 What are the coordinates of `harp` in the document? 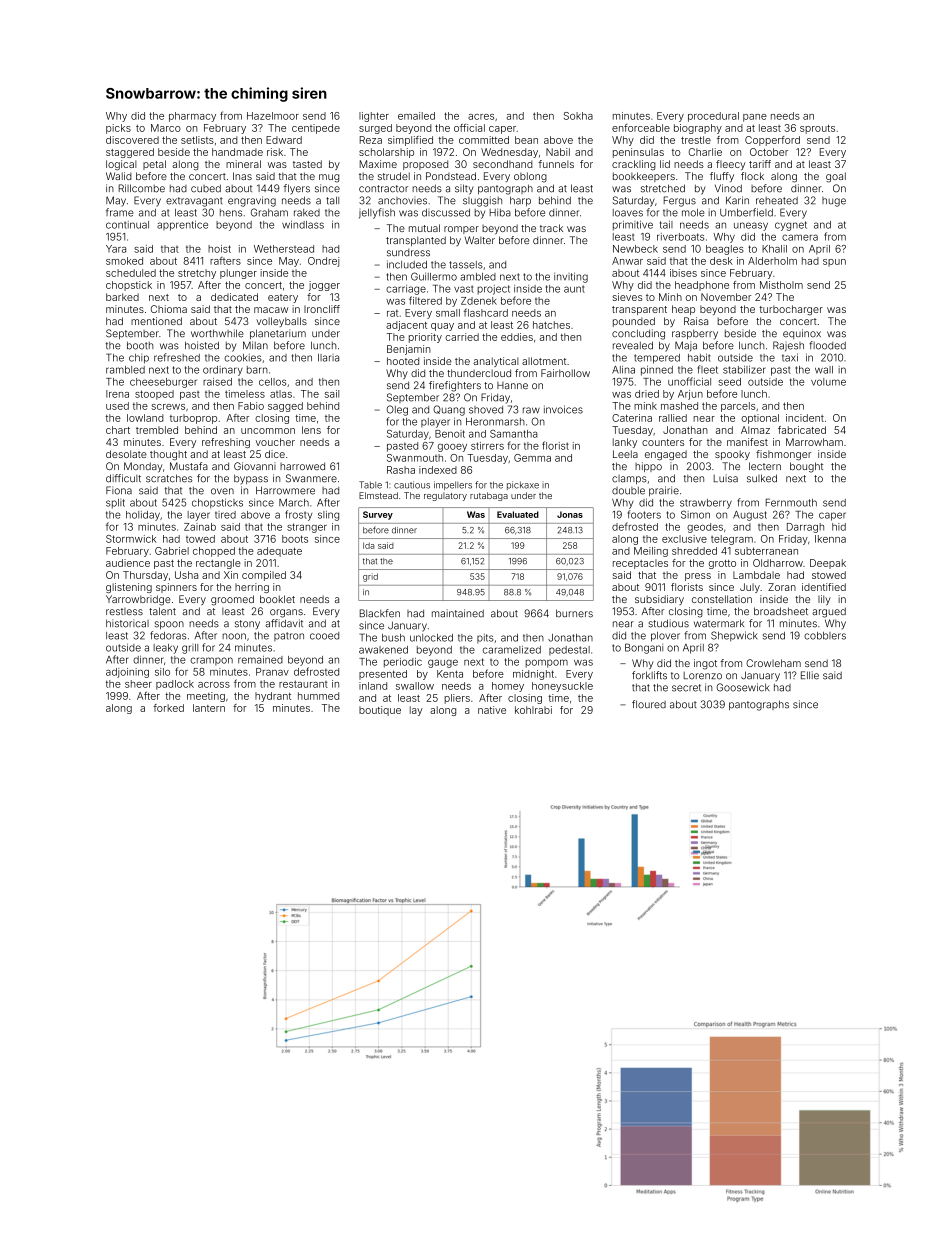 It's located at (520, 201).
